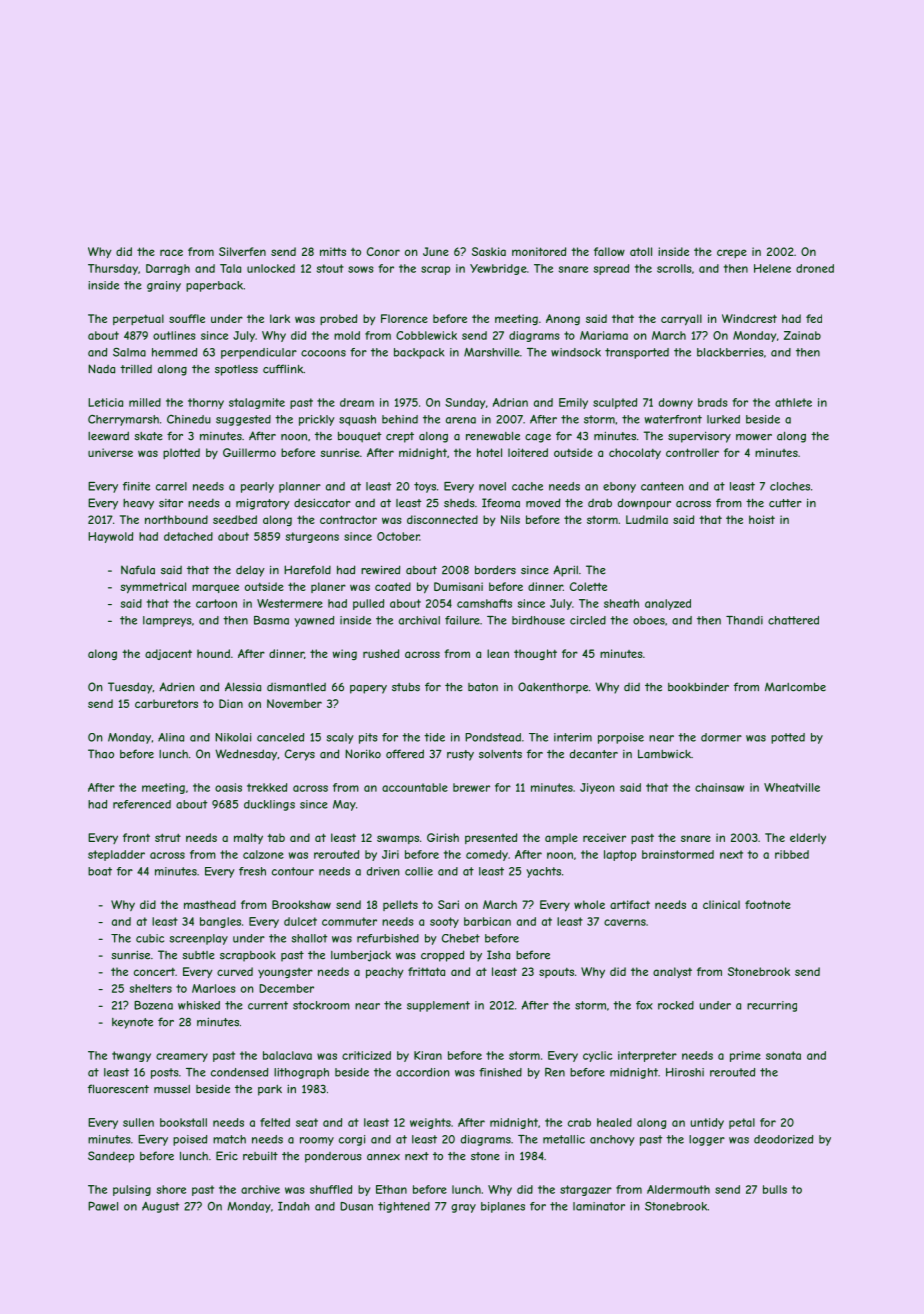 This page has width=924, height=1314. I want to click on cufflink, so click(283, 369).
